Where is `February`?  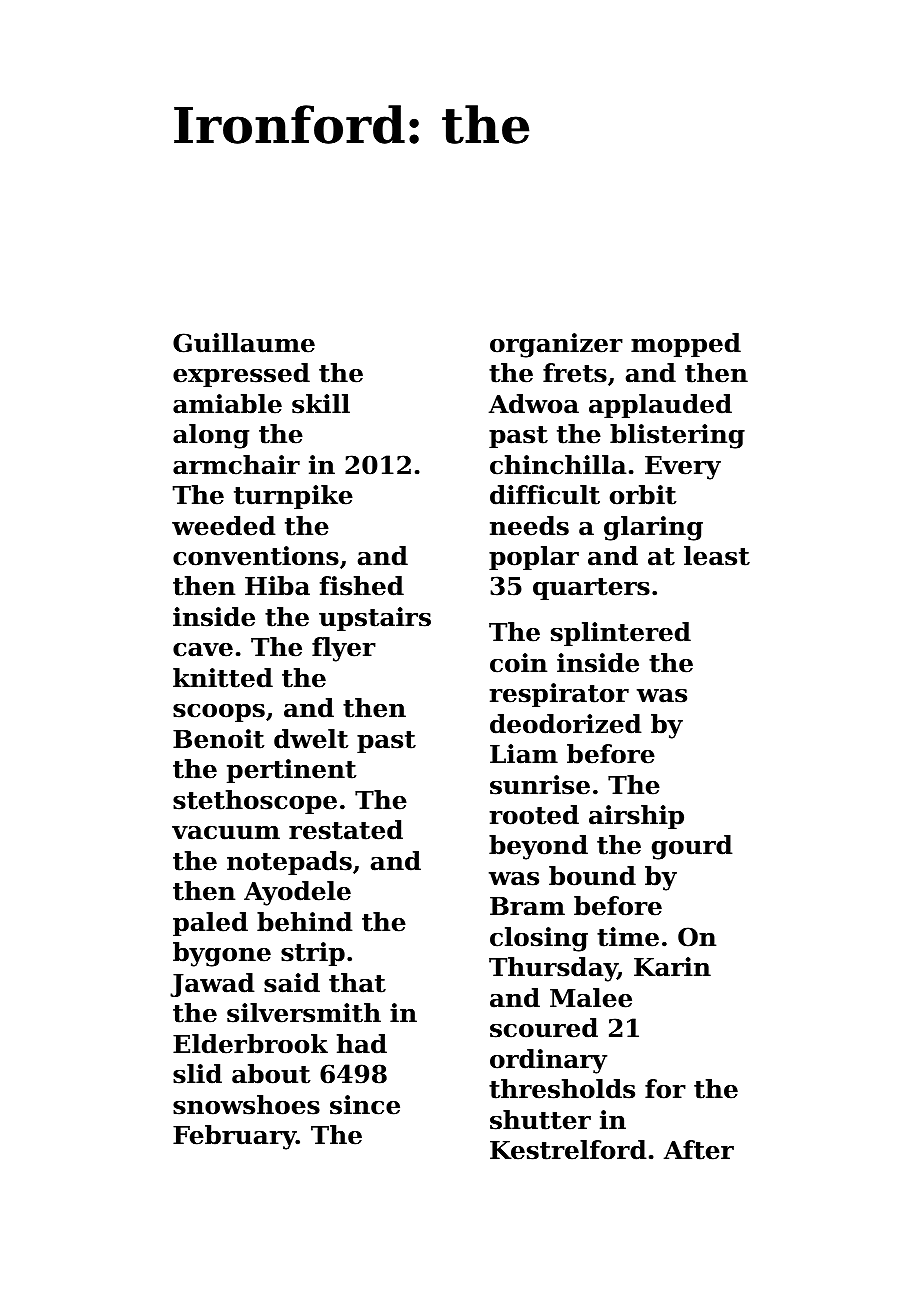 February is located at coordinates (234, 1137).
